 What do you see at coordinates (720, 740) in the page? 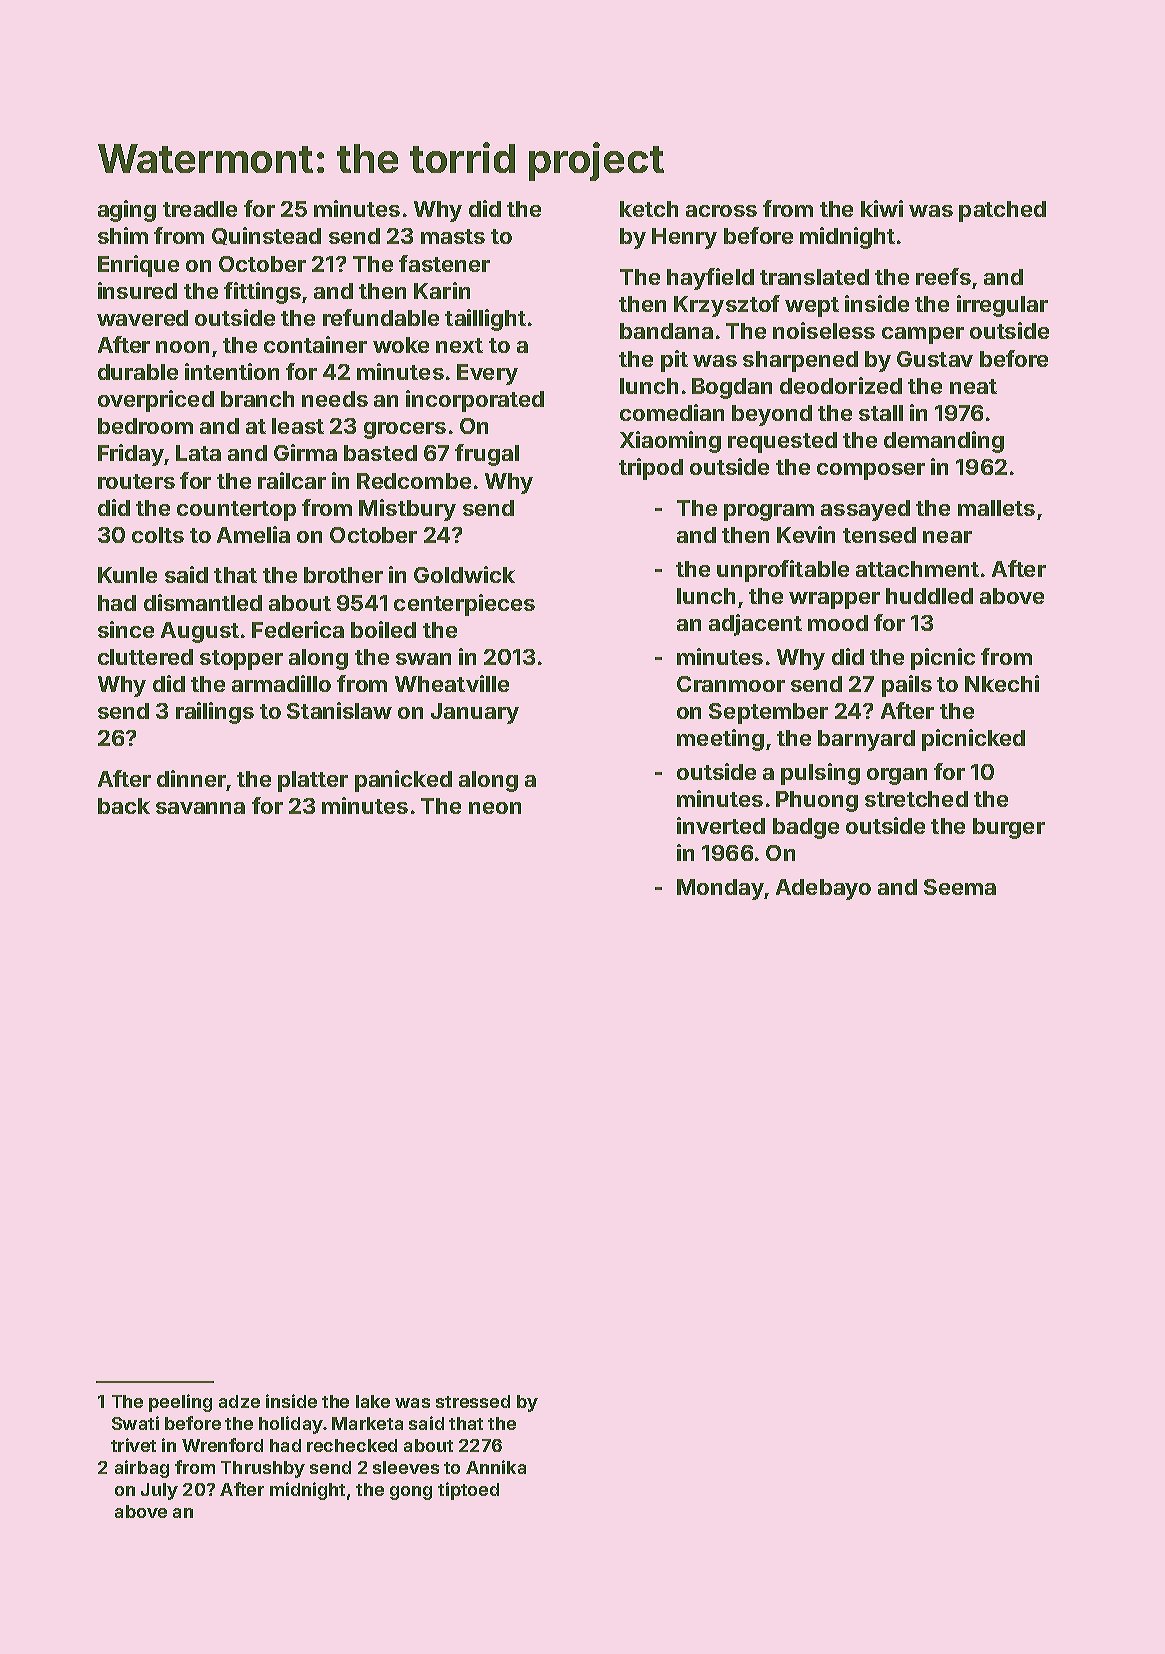
I see `meeting` at bounding box center [720, 740].
